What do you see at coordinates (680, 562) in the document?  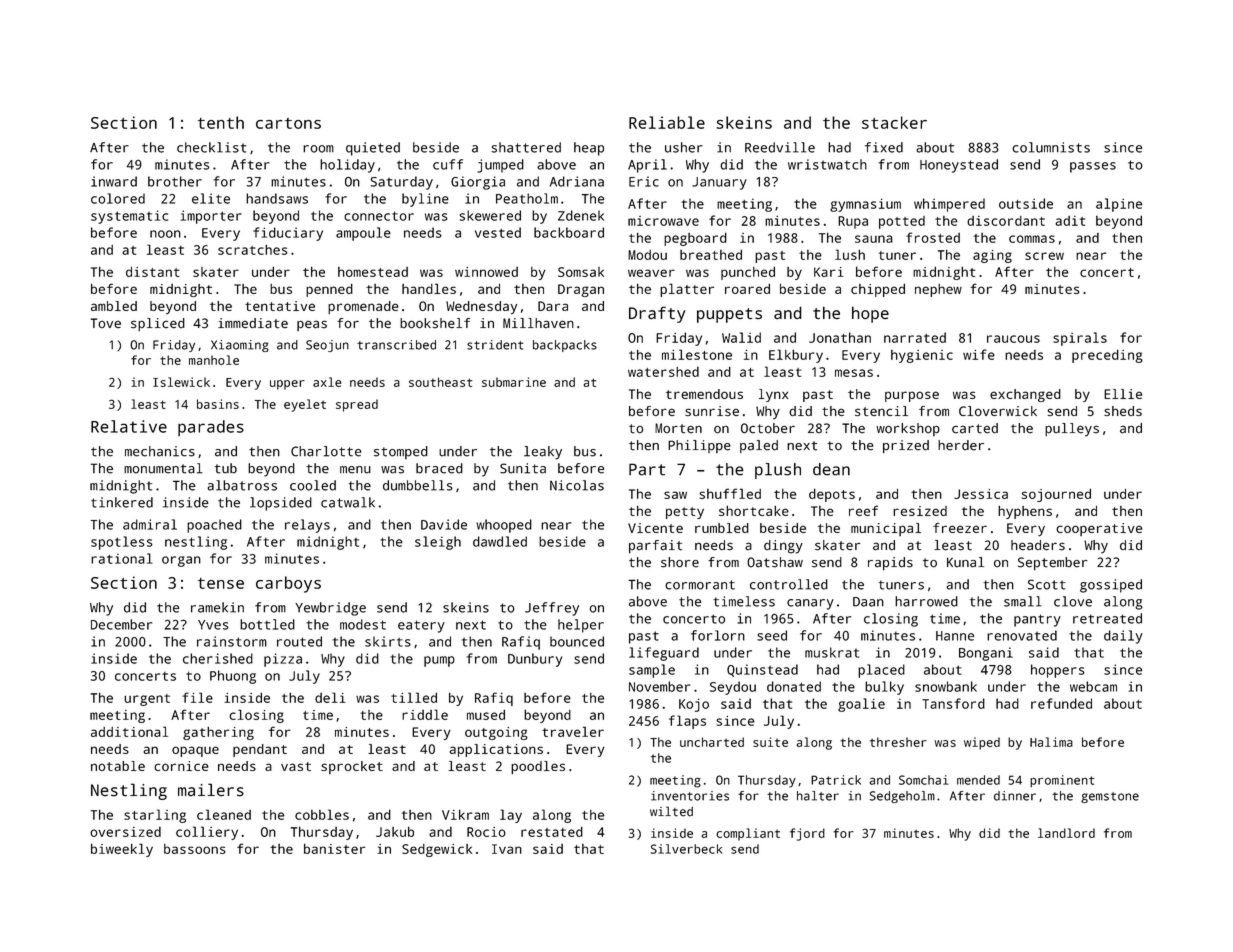 I see `shore` at bounding box center [680, 562].
